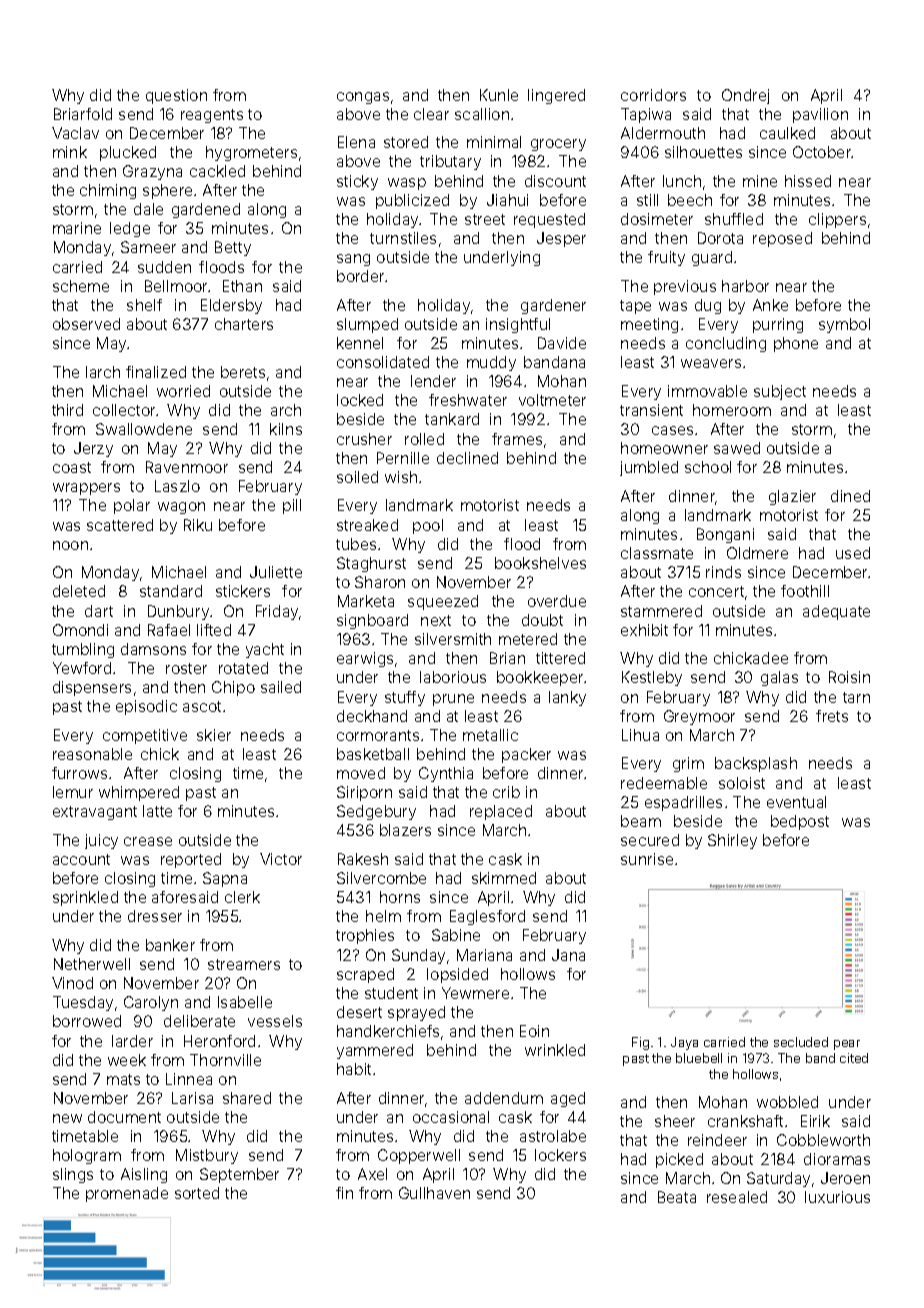 The height and width of the screenshot is (1308, 924). Describe the element at coordinates (737, 448) in the screenshot. I see `sawed` at that location.
